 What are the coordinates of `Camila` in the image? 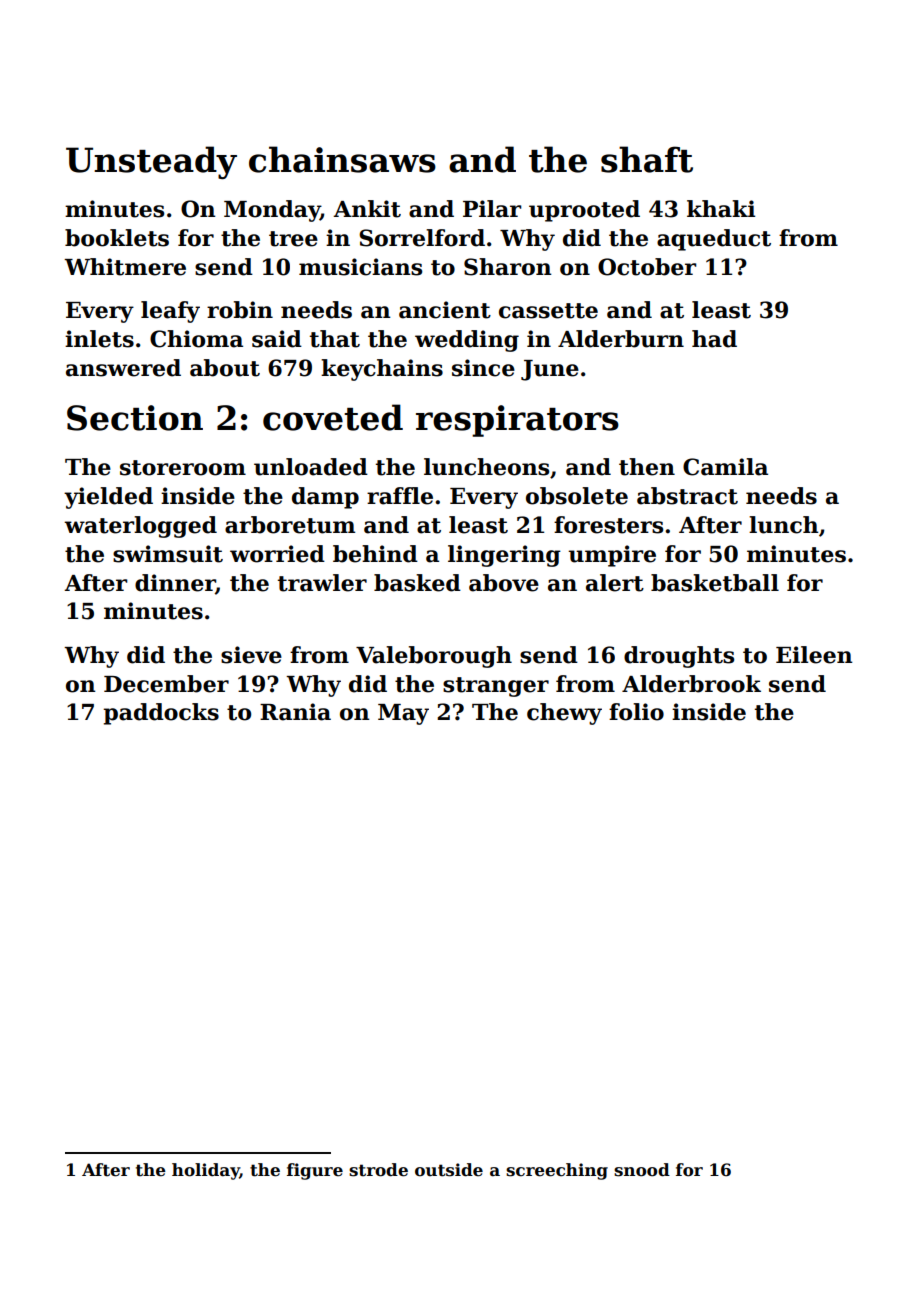 It's located at (725, 467).
